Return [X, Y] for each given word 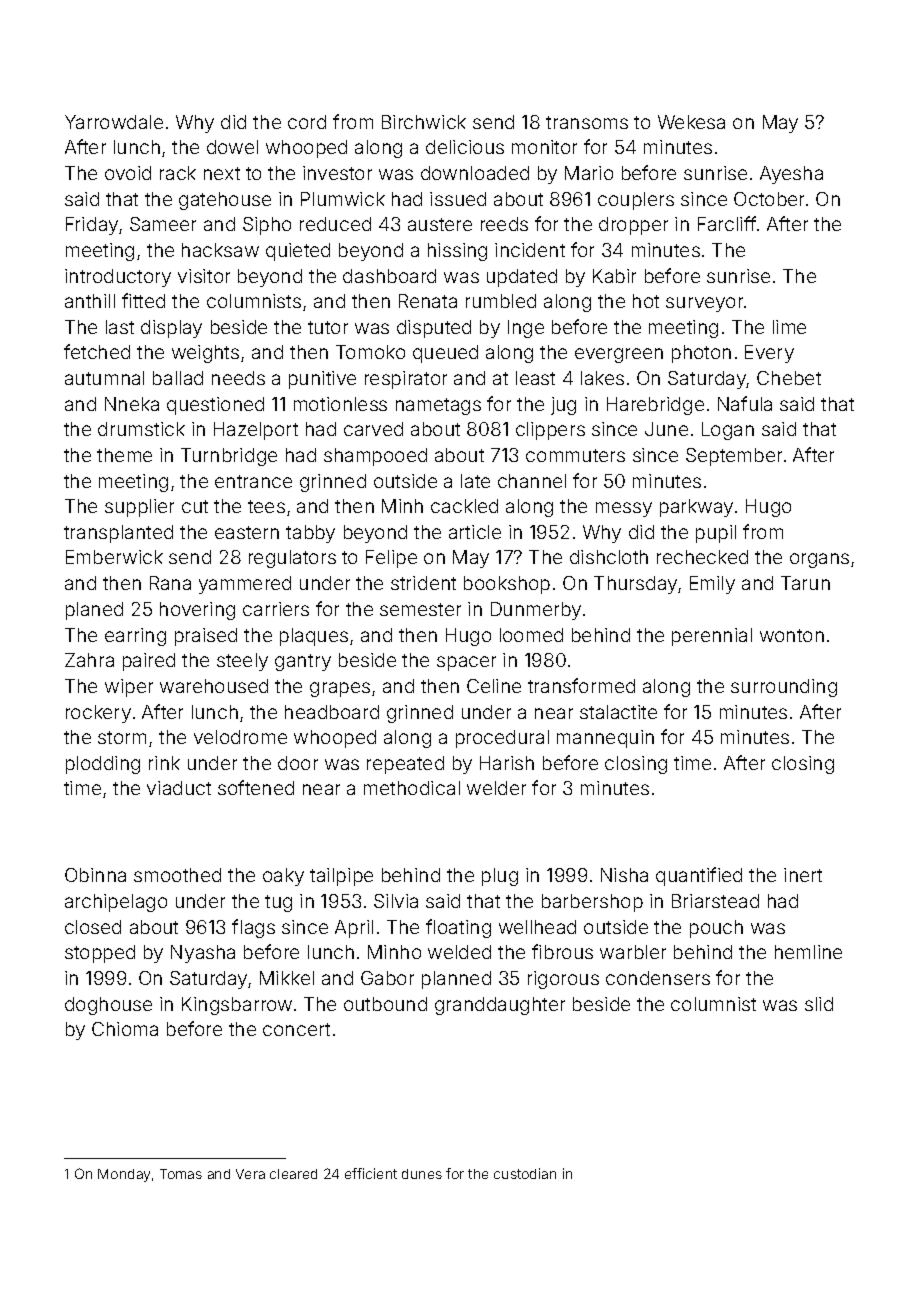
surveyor [704, 304]
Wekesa [691, 122]
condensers [658, 978]
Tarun [805, 583]
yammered [245, 585]
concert [296, 1029]
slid [819, 1004]
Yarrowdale [114, 122]
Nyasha [203, 954]
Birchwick [424, 122]
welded [459, 952]
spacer [466, 663]
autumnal [104, 378]
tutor [328, 327]
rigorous [563, 980]
